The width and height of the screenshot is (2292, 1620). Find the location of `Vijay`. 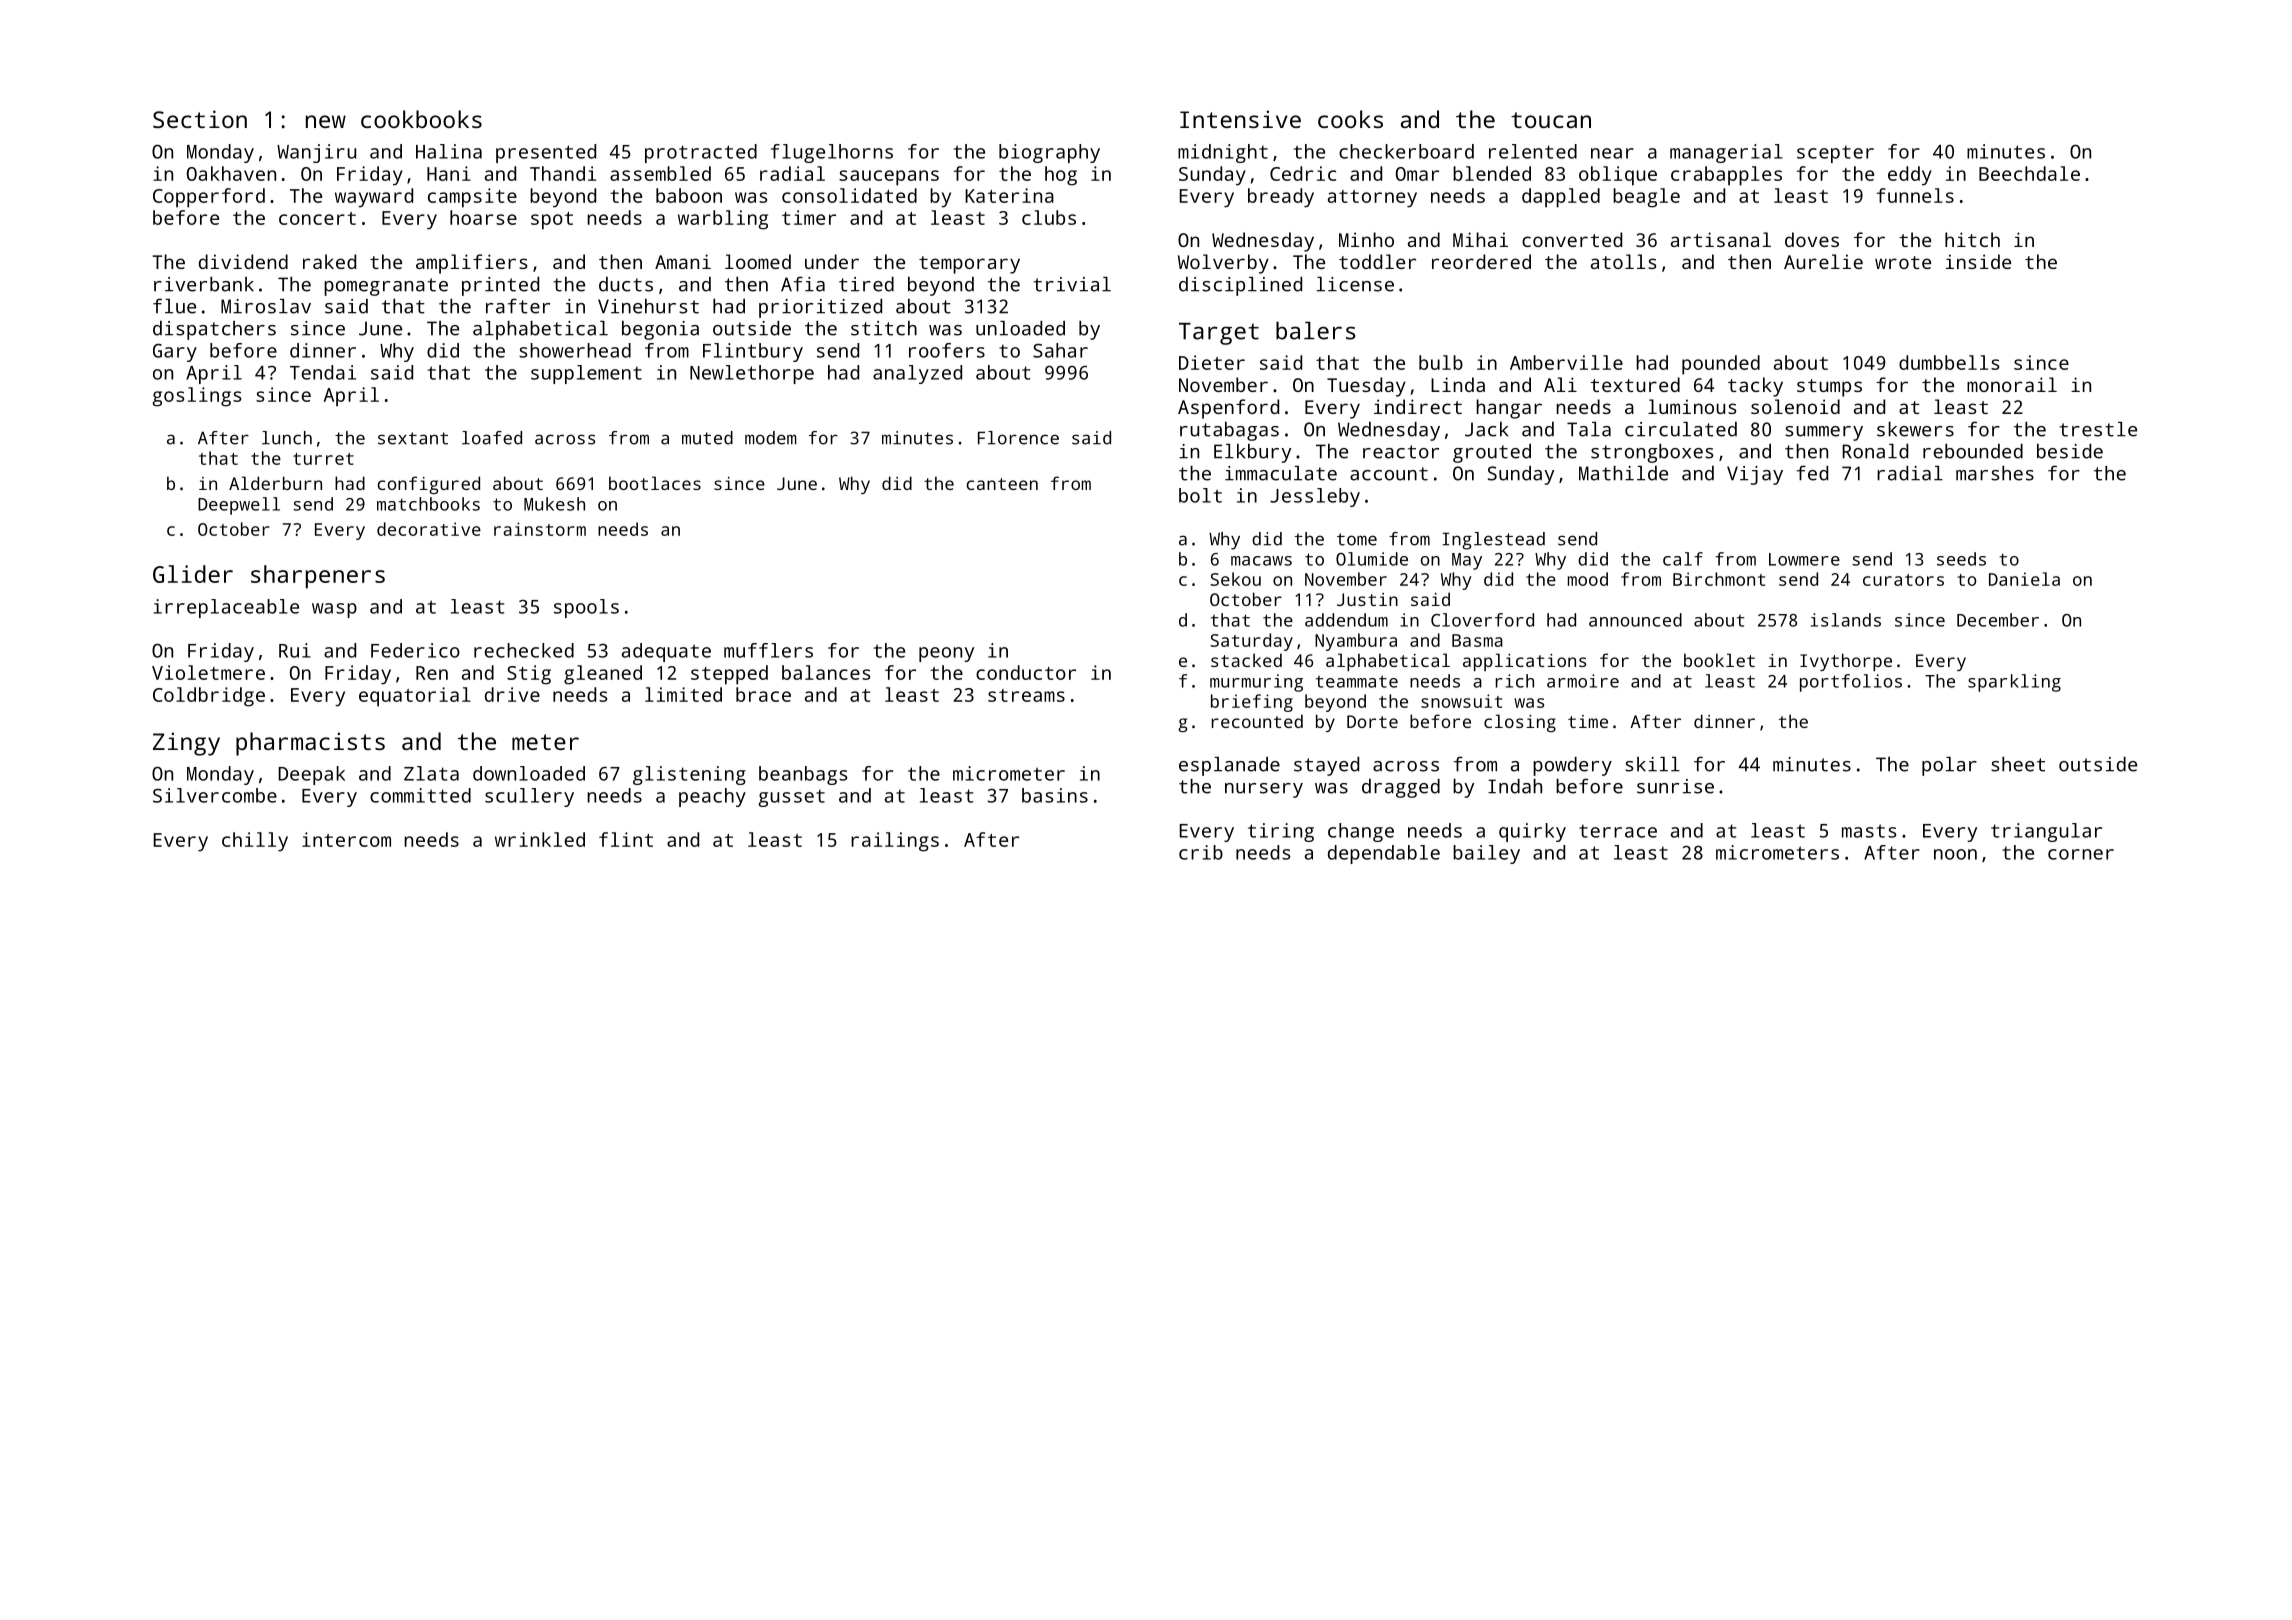

Vijay is located at coordinates (1755, 475).
